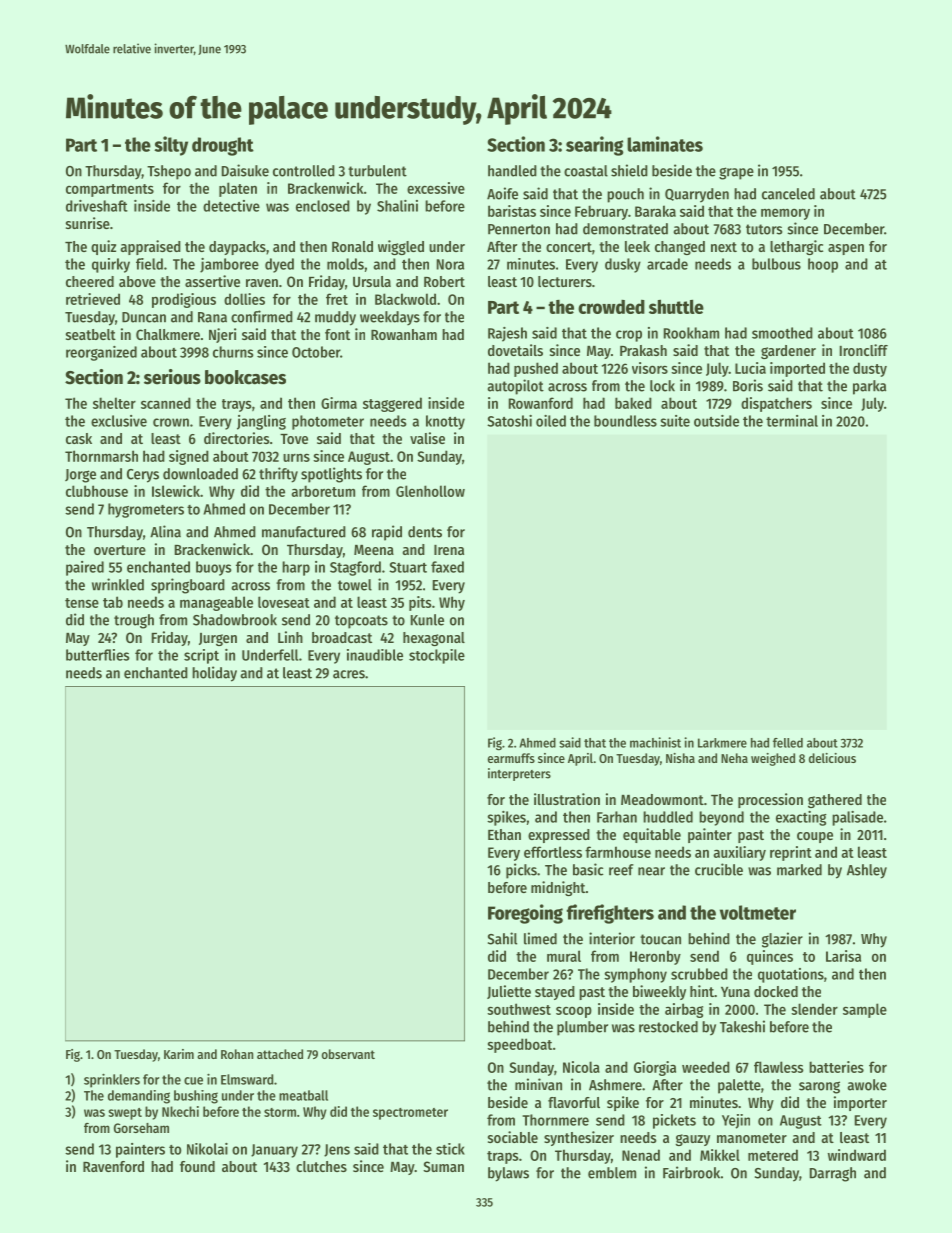 This document has width=952, height=1233. Describe the element at coordinates (179, 1054) in the document. I see `Karim` at that location.
